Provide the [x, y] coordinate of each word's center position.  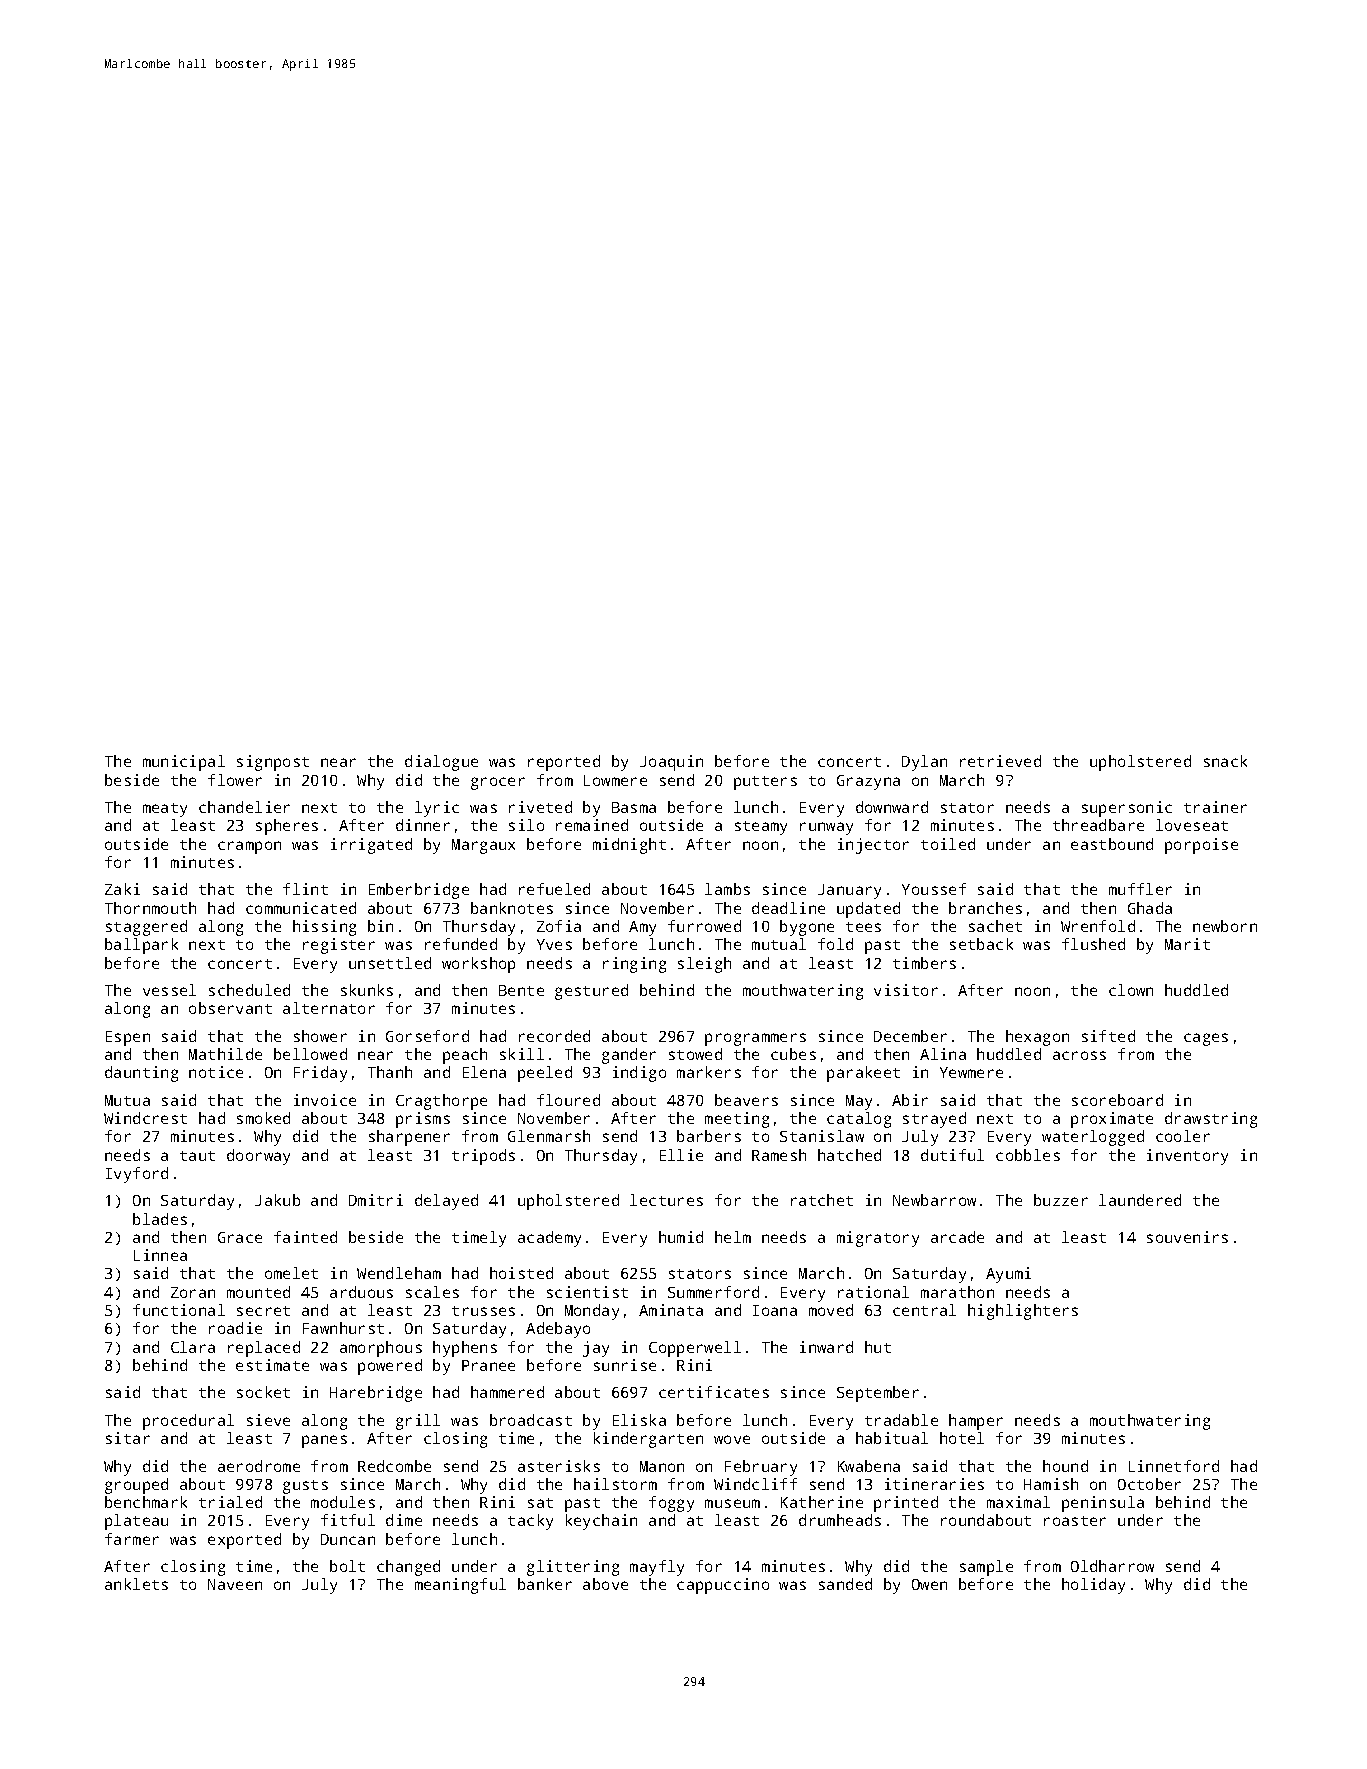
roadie [235, 1328]
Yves [554, 944]
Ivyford [137, 1175]
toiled [948, 844]
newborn [1225, 926]
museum [732, 1503]
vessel [169, 990]
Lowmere [615, 780]
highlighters [1023, 1312]
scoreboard [1117, 1100]
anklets [136, 1584]
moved [831, 1310]
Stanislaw [822, 1136]
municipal [184, 763]
